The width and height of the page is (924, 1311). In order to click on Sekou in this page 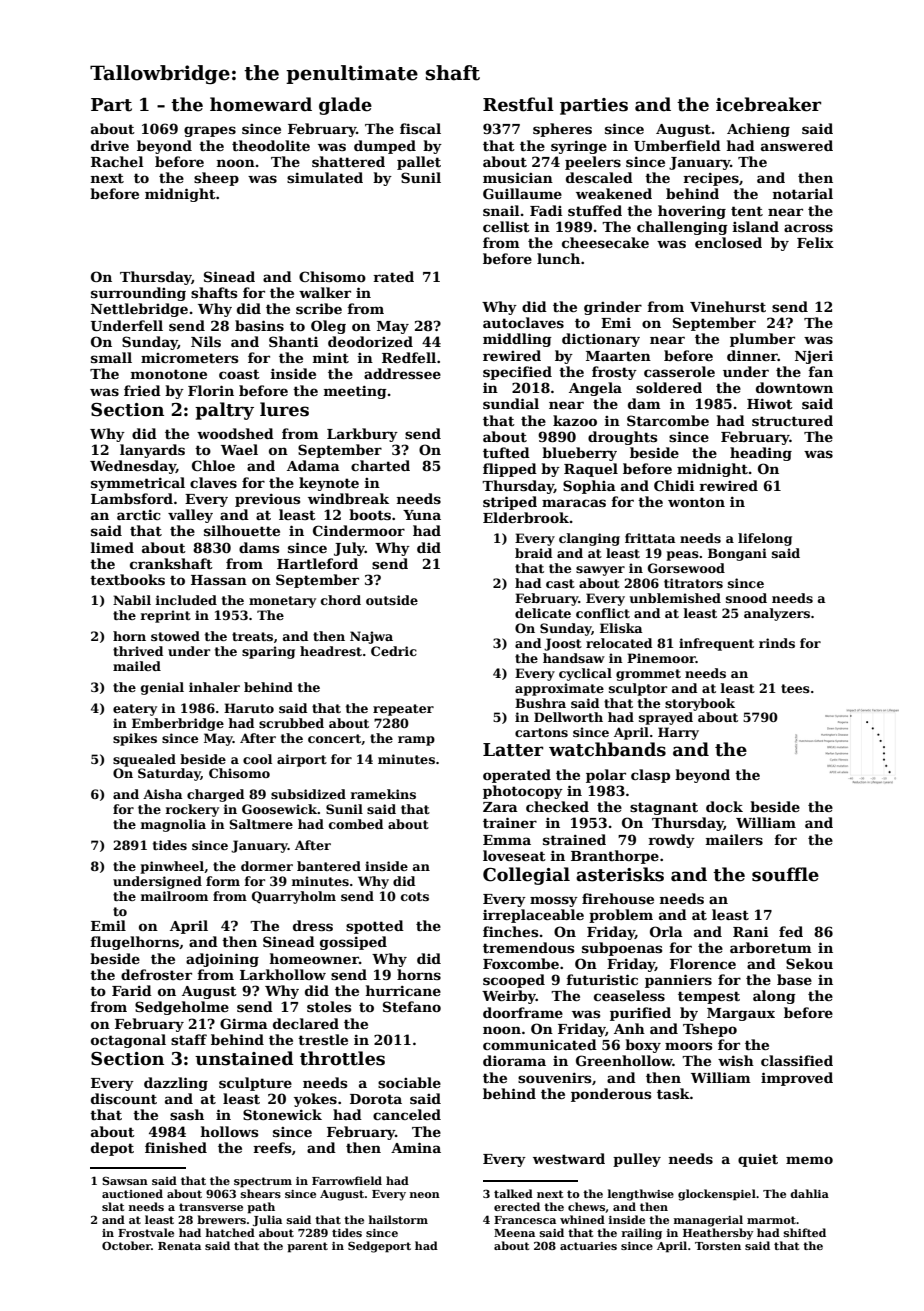, I will do `click(809, 963)`.
